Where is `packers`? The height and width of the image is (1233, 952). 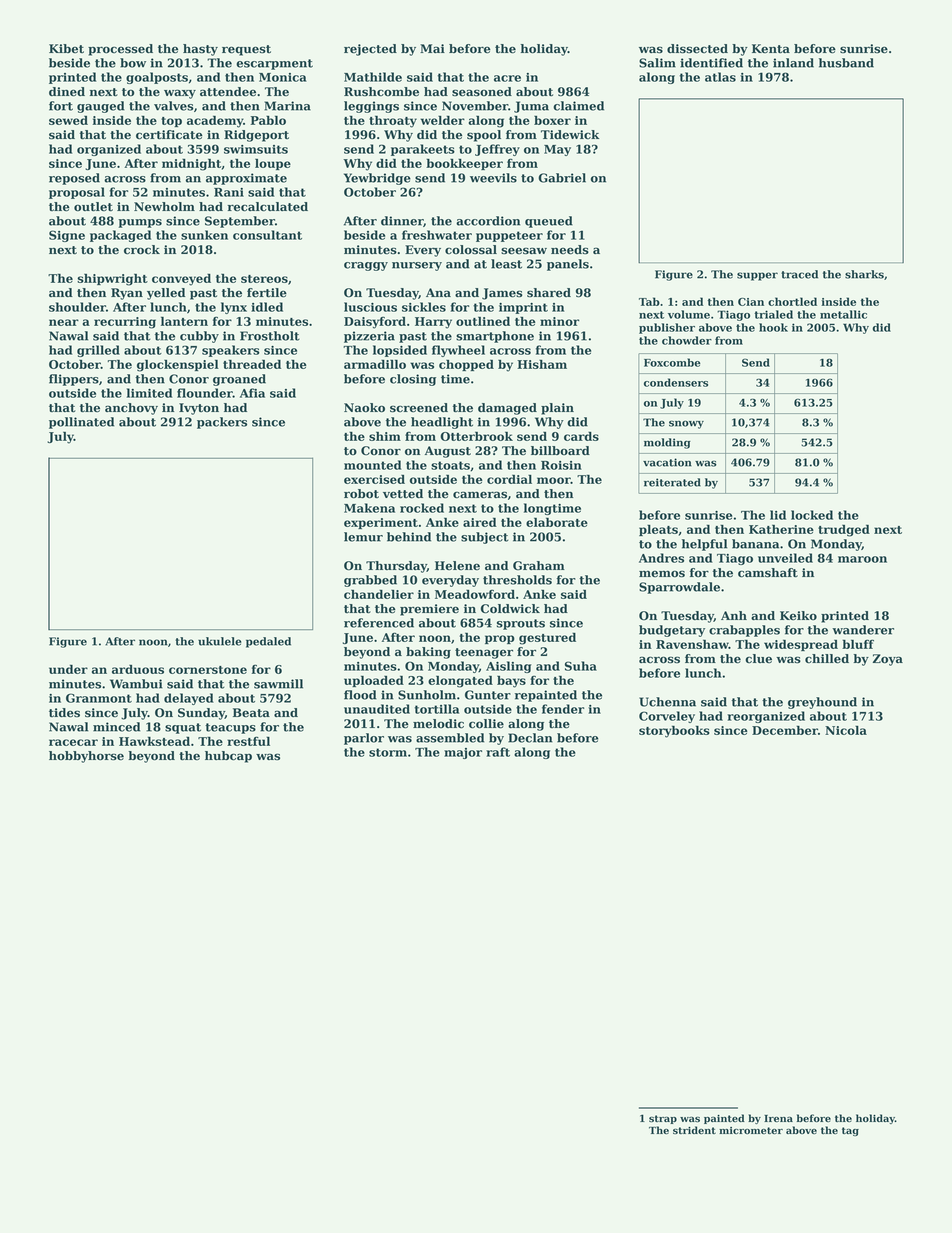 packers is located at coordinates (222, 423).
